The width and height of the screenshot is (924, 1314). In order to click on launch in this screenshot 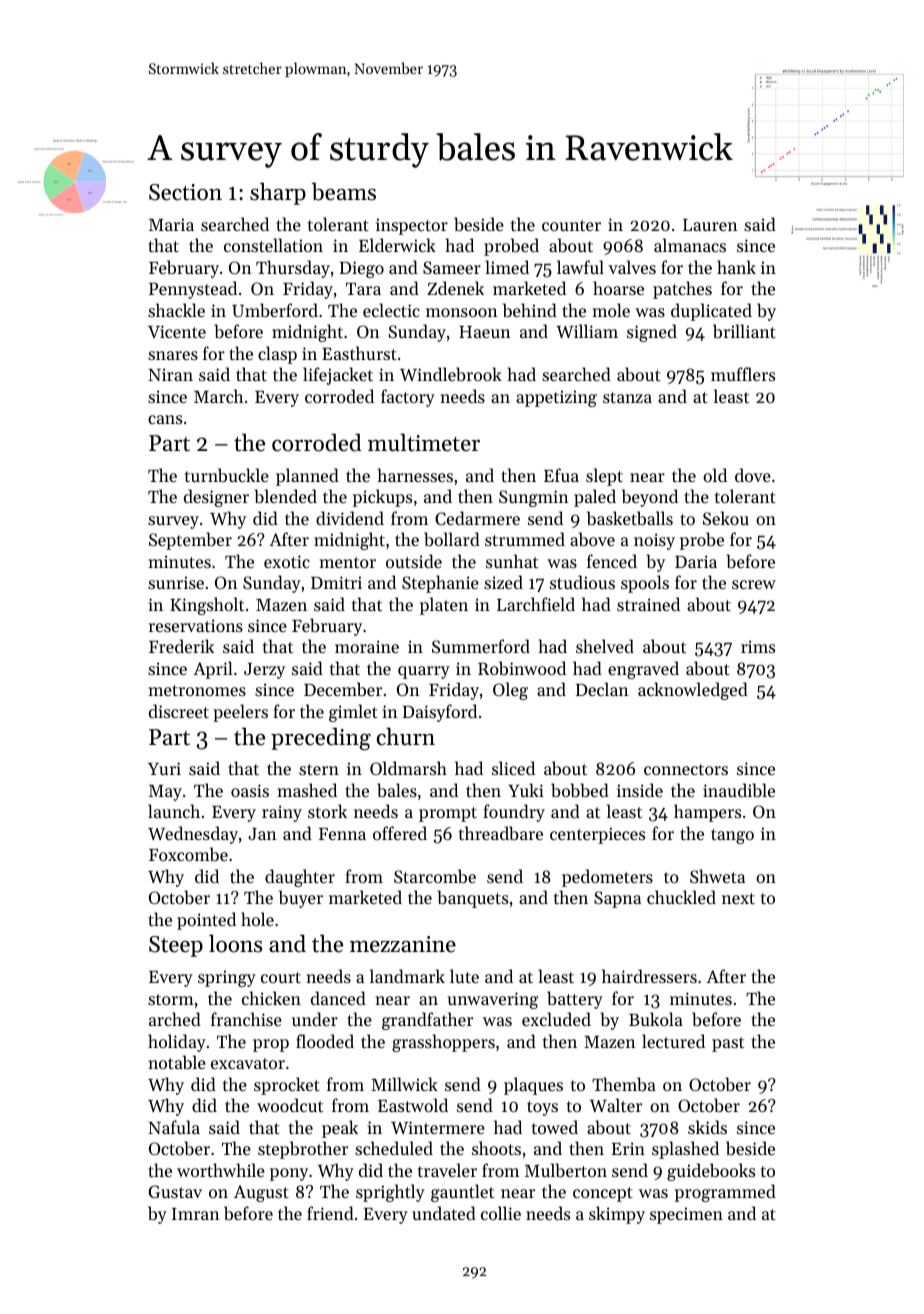, I will do `click(174, 811)`.
